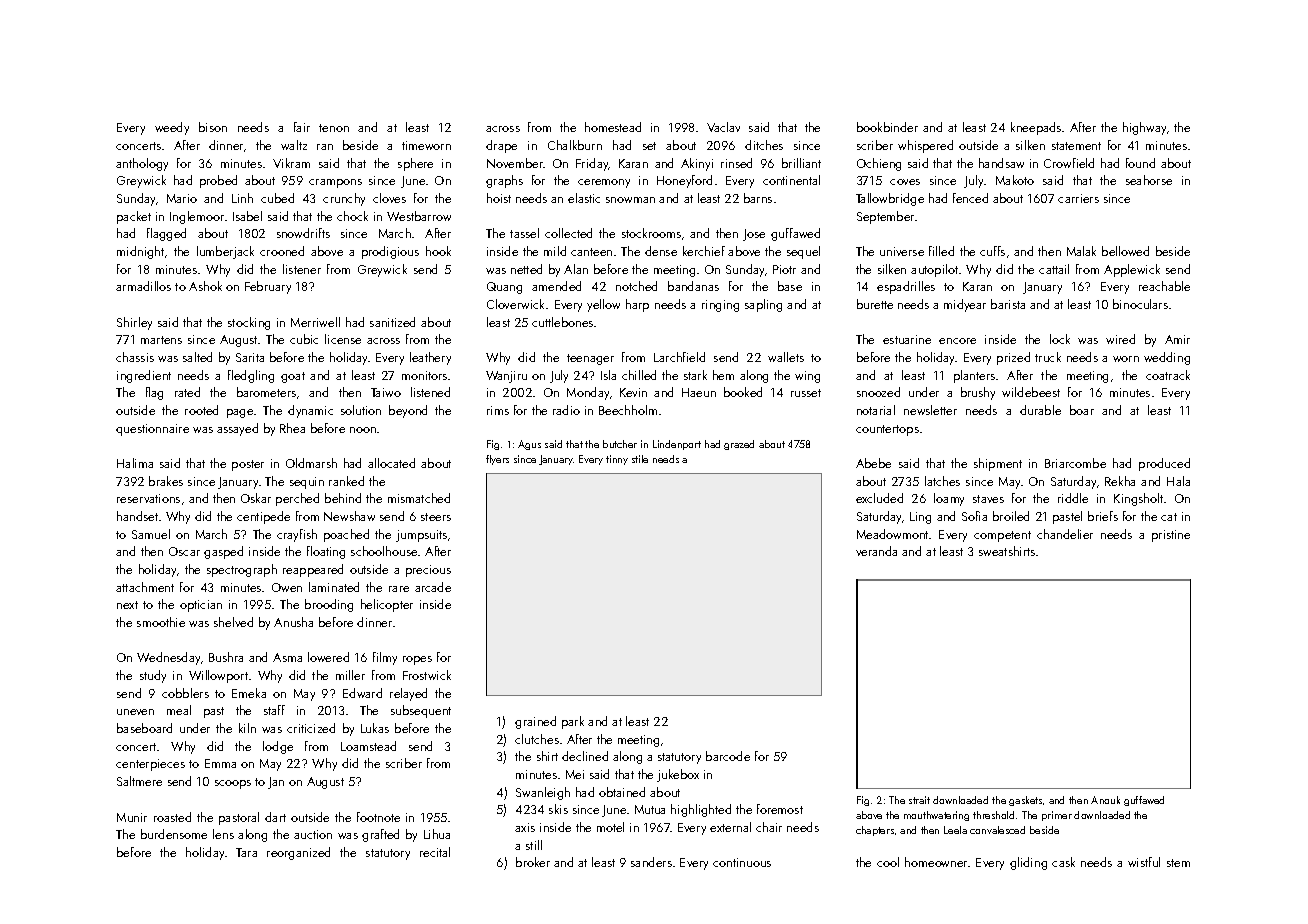 Image resolution: width=1308 pixels, height=924 pixels. Describe the element at coordinates (1144, 128) in the screenshot. I see `highway` at that location.
